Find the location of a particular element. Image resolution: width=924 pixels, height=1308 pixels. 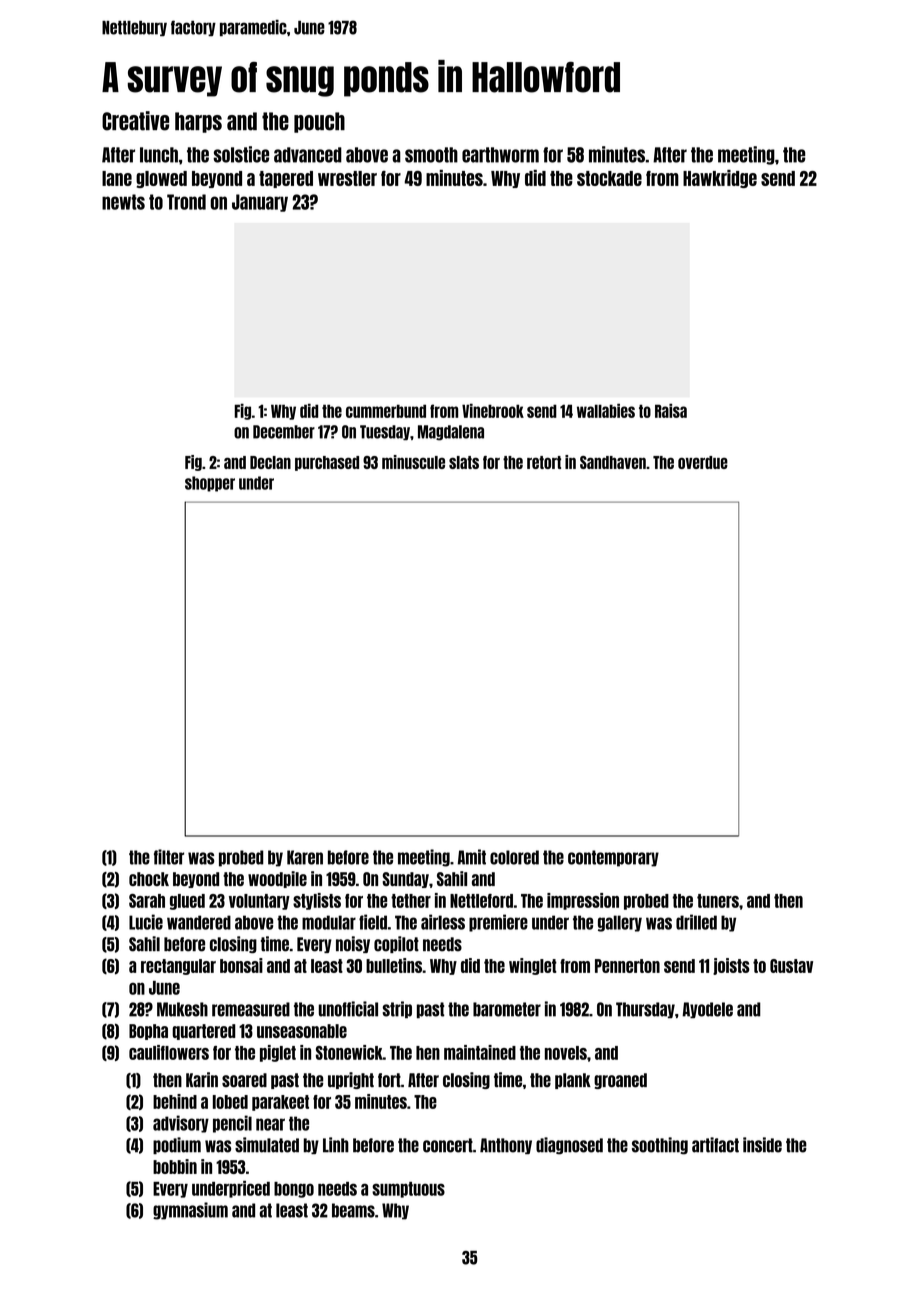

bobbin is located at coordinates (175, 1166).
